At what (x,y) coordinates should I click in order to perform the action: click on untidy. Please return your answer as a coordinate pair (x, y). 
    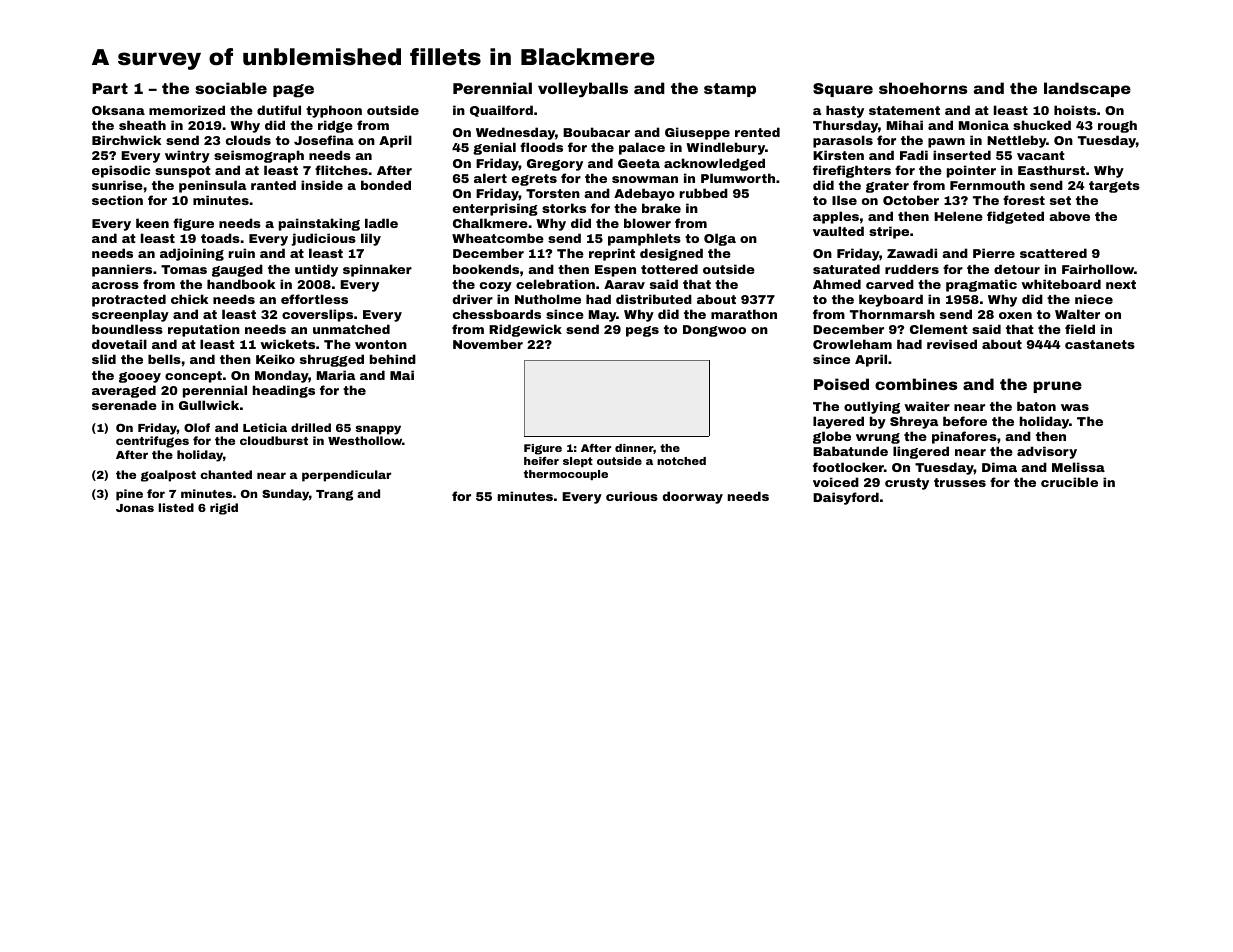
    Looking at the image, I should click on (316, 270).
